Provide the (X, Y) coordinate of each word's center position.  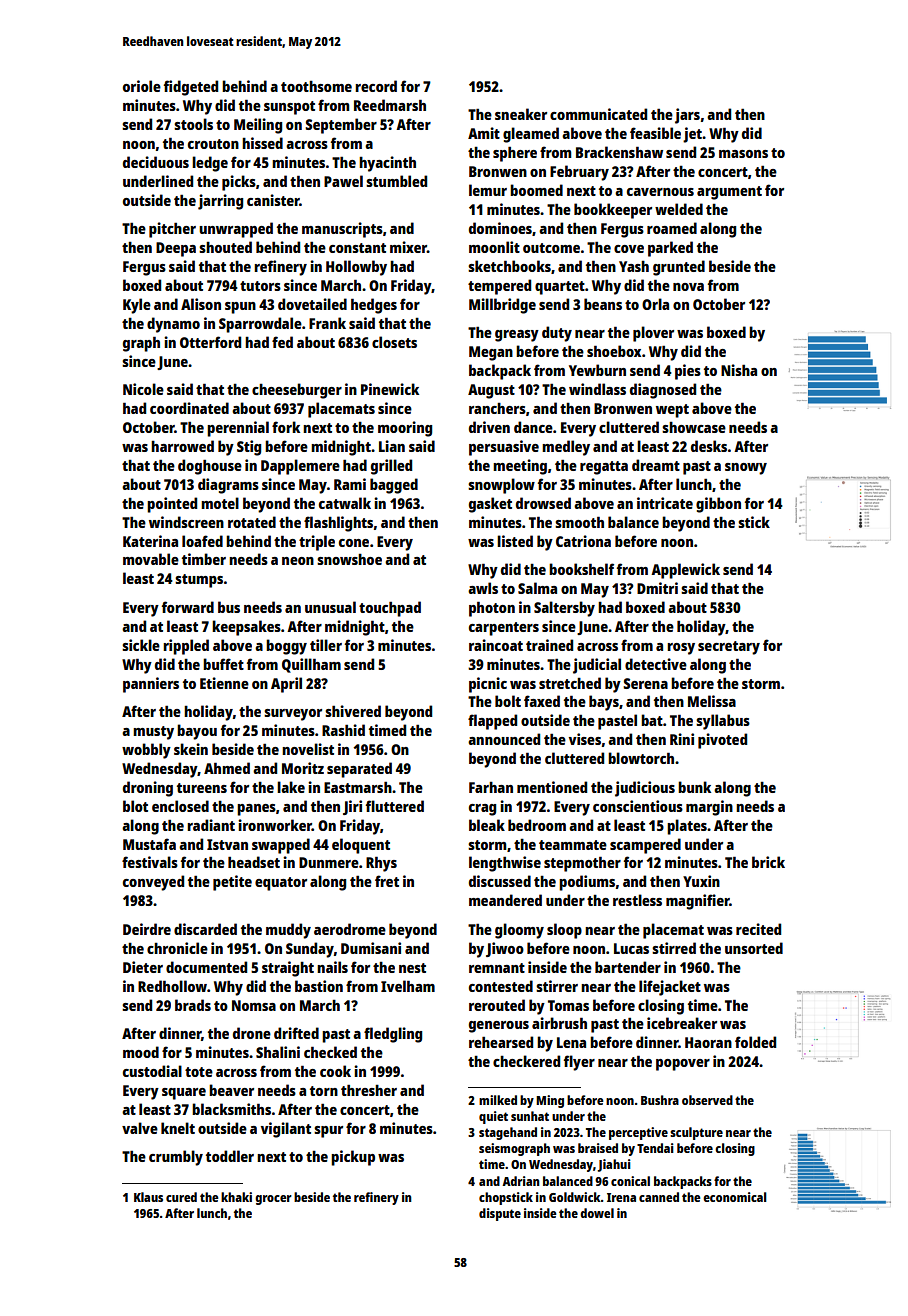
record (376, 86)
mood (141, 1052)
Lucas (631, 948)
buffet (223, 664)
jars (687, 116)
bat (652, 720)
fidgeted (191, 88)
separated (359, 770)
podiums (587, 883)
